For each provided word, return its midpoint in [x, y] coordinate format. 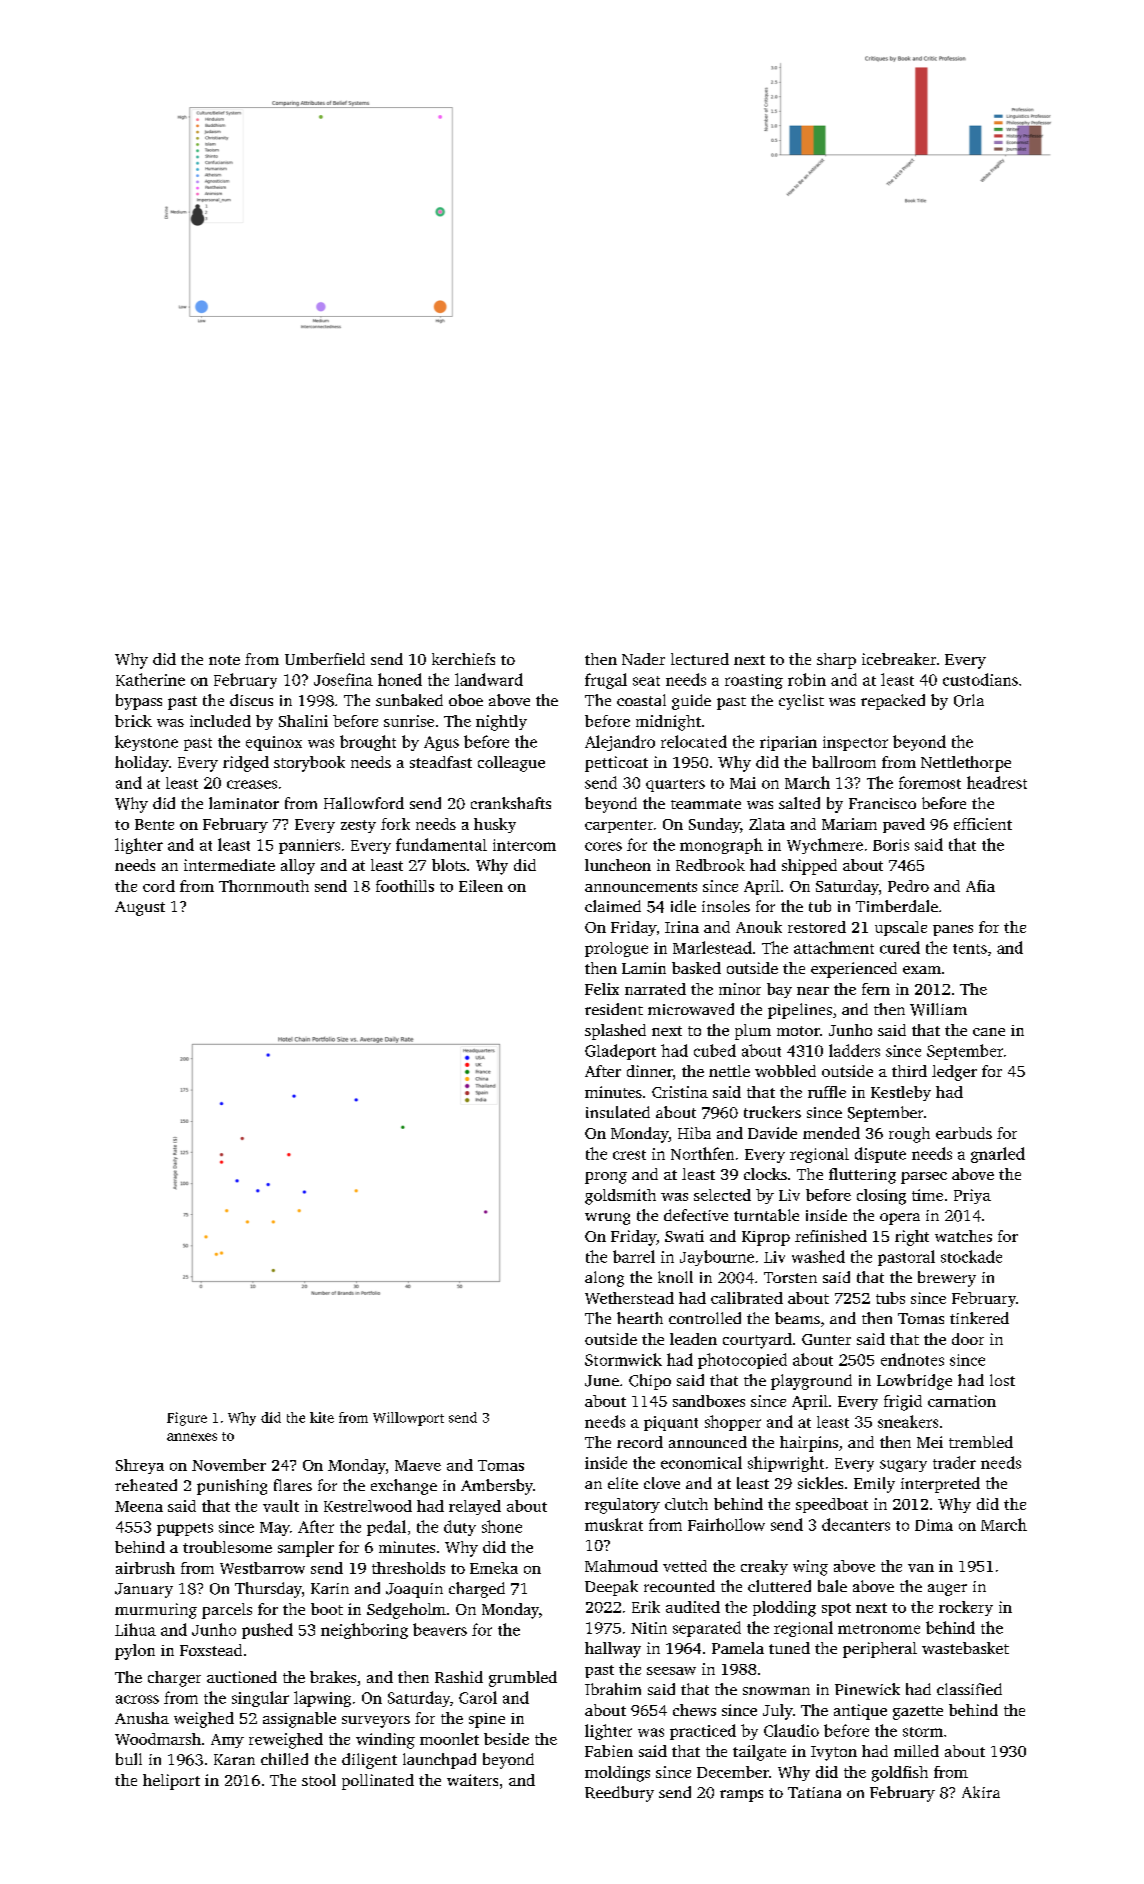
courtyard [757, 1341]
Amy [227, 1741]
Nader [643, 659]
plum [753, 1032]
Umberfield [325, 659]
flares [293, 1485]
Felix [602, 989]
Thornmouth [264, 886]
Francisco [882, 803]
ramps [741, 1796]
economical [701, 1462]
